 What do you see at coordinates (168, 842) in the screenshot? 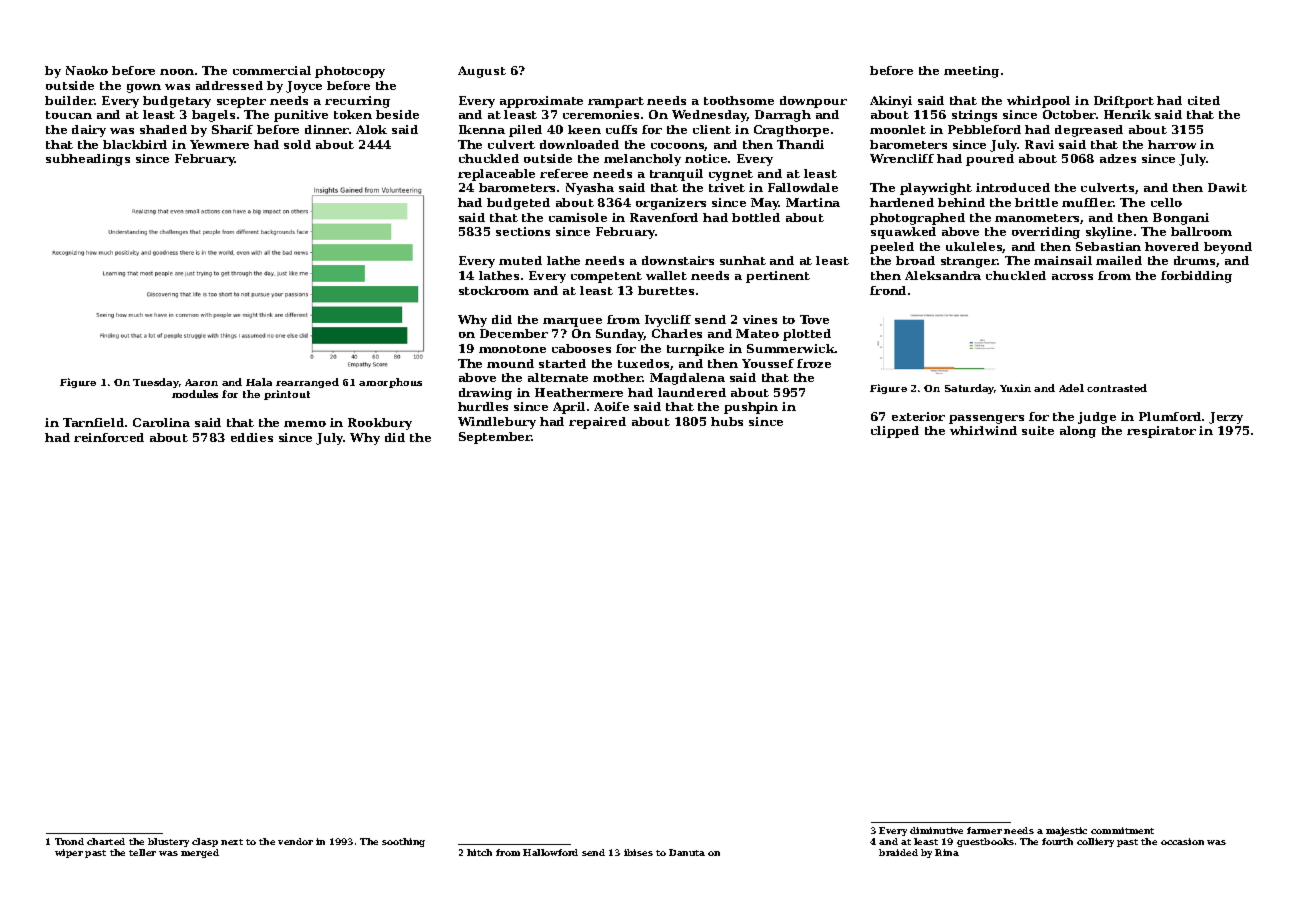
I see `blustery` at bounding box center [168, 842].
